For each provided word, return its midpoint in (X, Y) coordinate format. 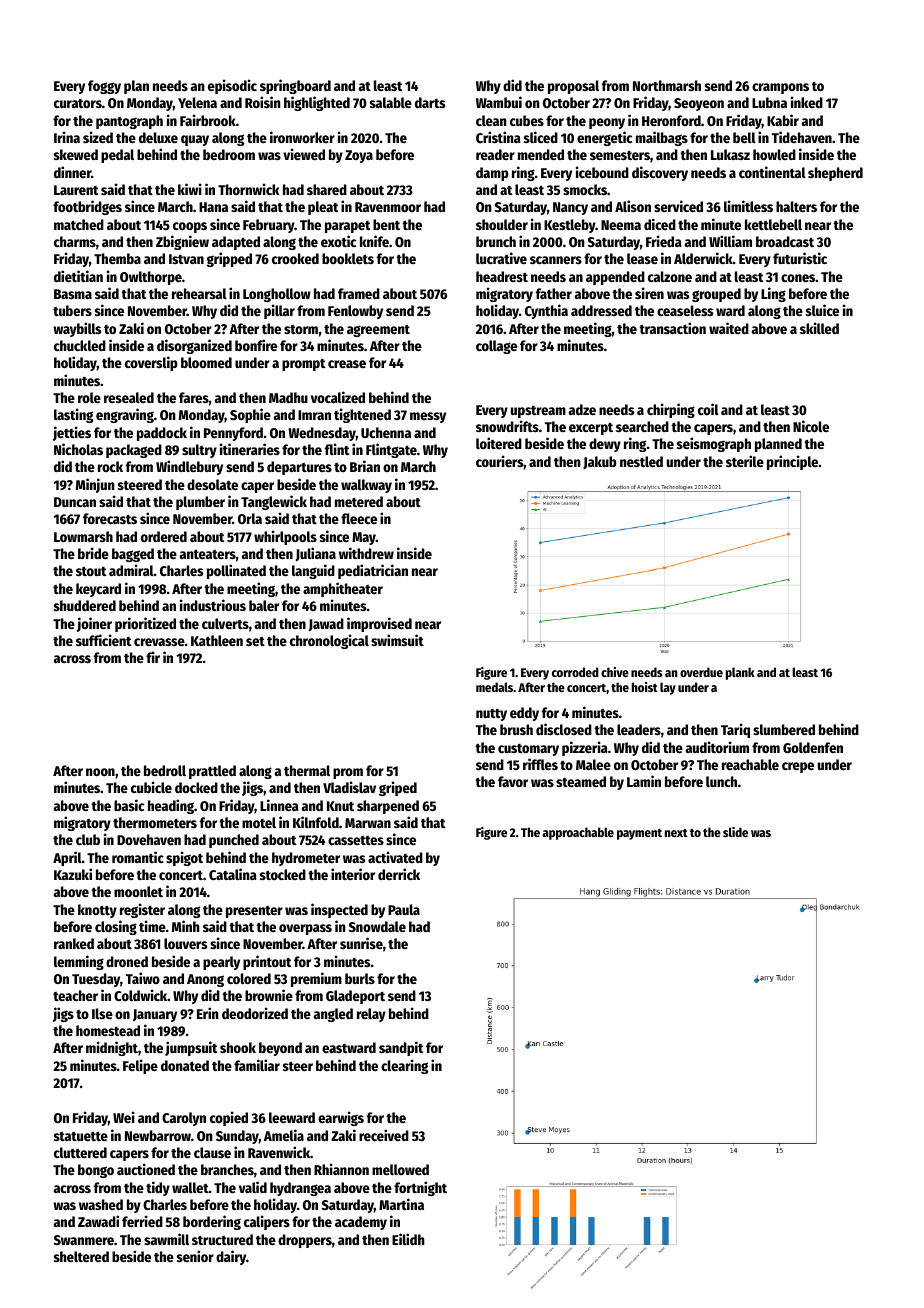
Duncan (75, 502)
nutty (491, 715)
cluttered (80, 1152)
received (384, 1135)
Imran (314, 415)
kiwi (190, 189)
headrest (502, 276)
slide (735, 832)
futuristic (800, 258)
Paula (404, 909)
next (676, 833)
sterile (745, 461)
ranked (74, 943)
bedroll (165, 770)
